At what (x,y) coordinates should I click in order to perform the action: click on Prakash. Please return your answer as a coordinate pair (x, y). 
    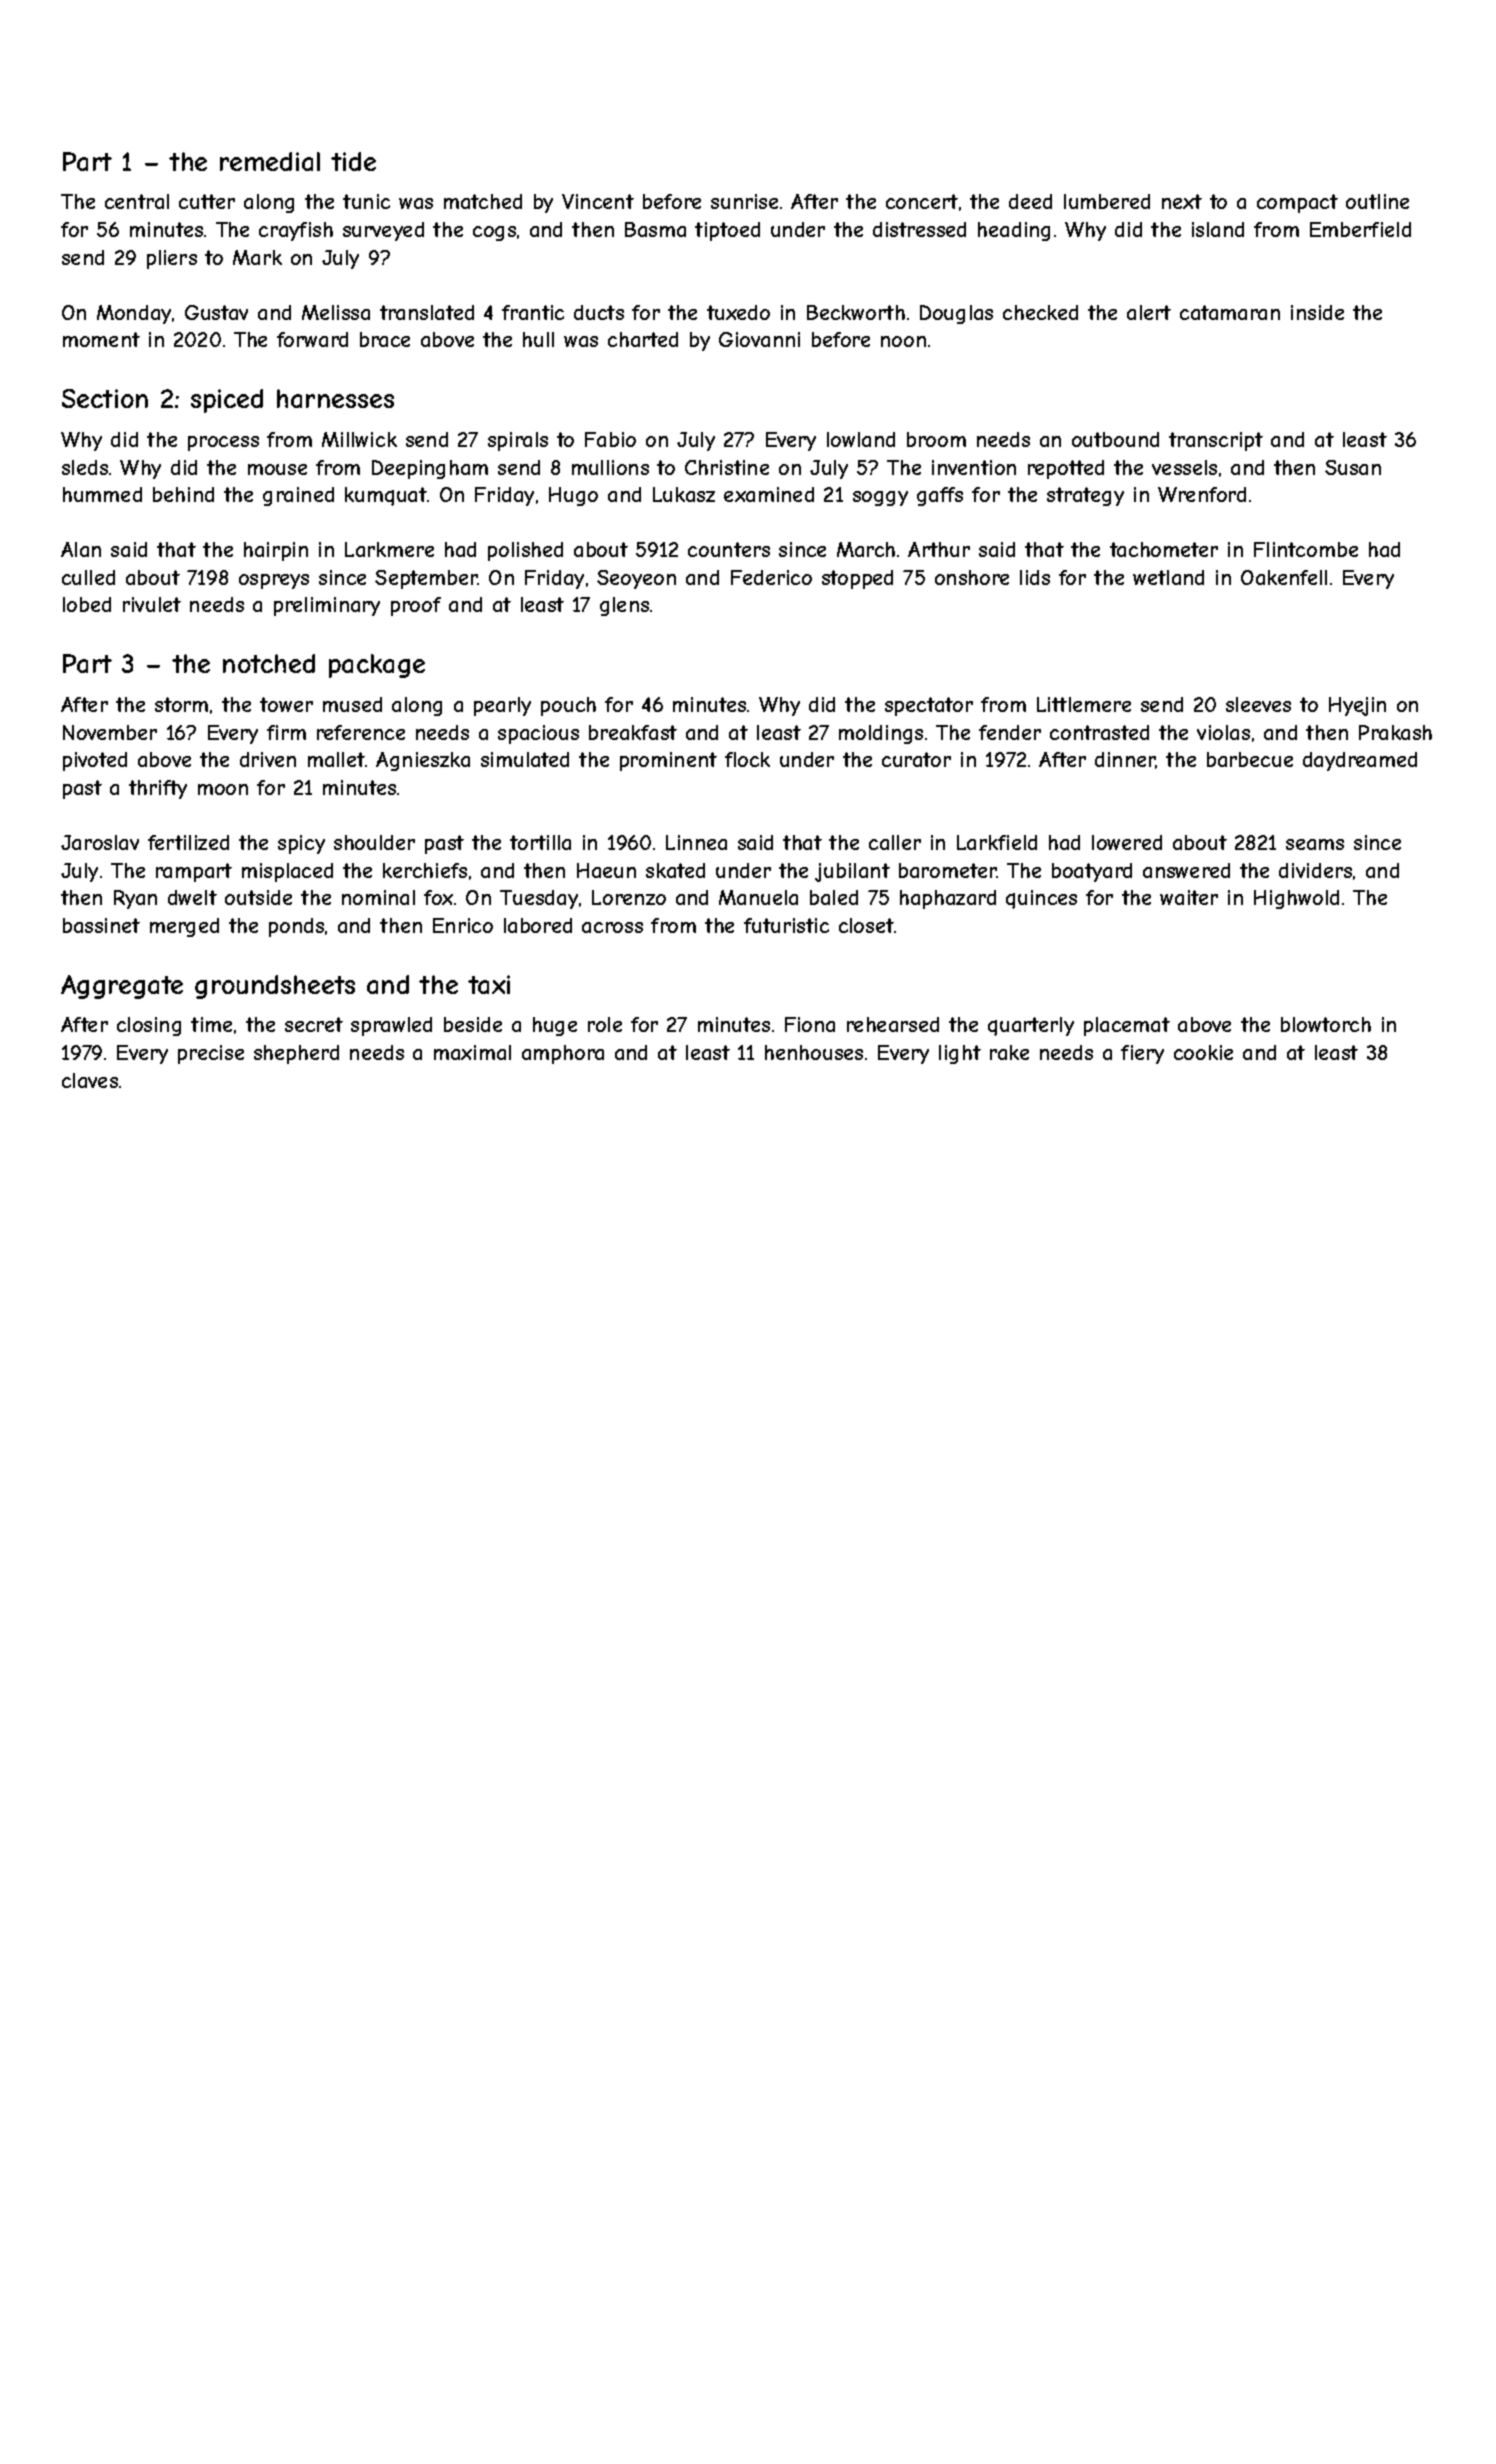
    Looking at the image, I should click on (1395, 732).
